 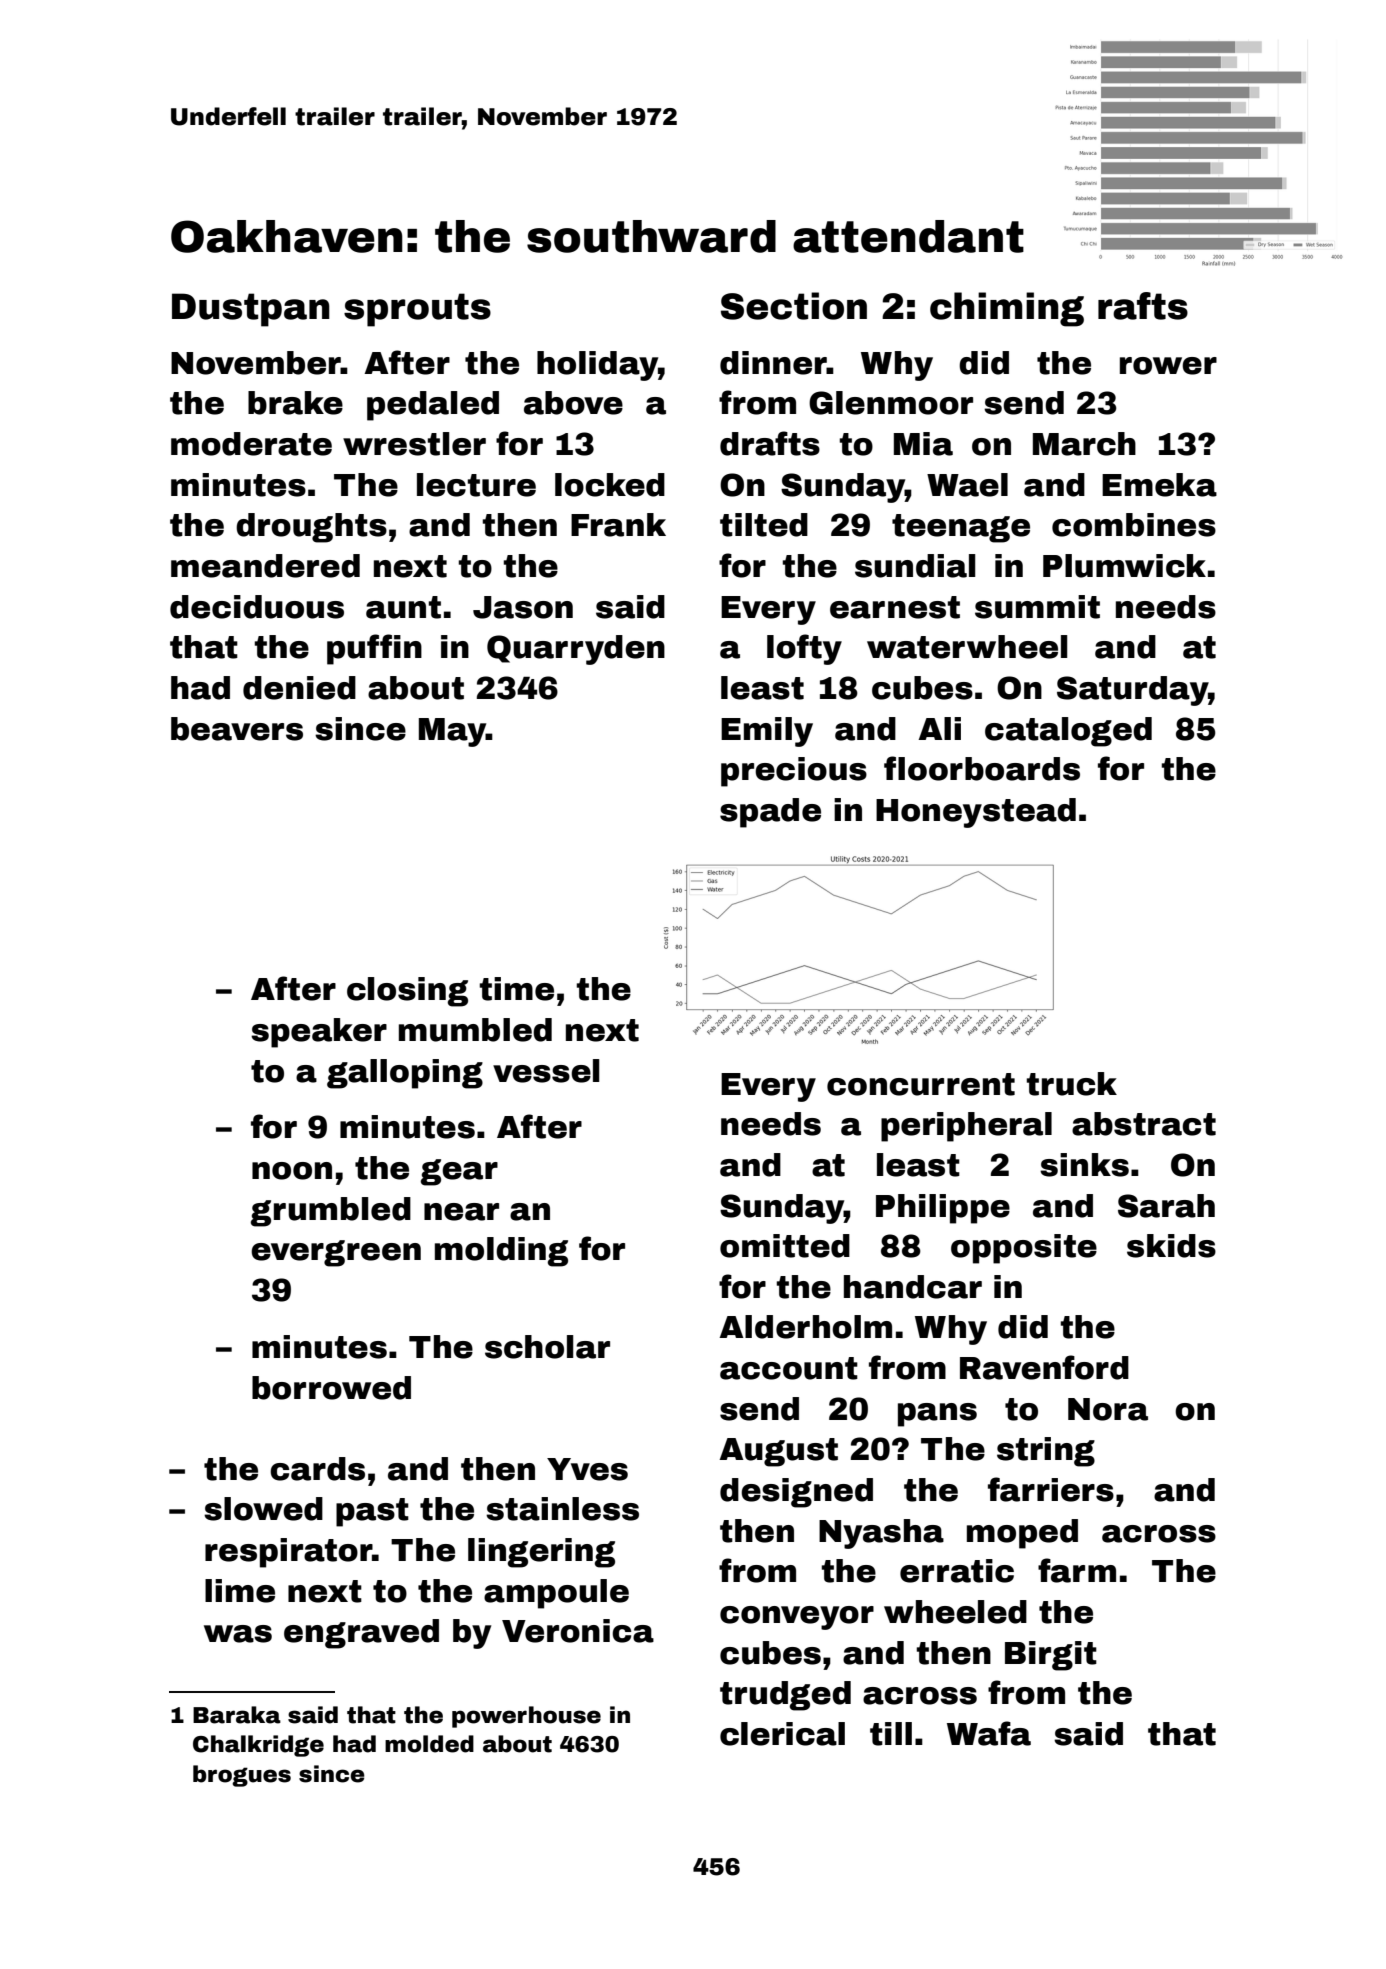 I want to click on truck, so click(x=1072, y=1084).
